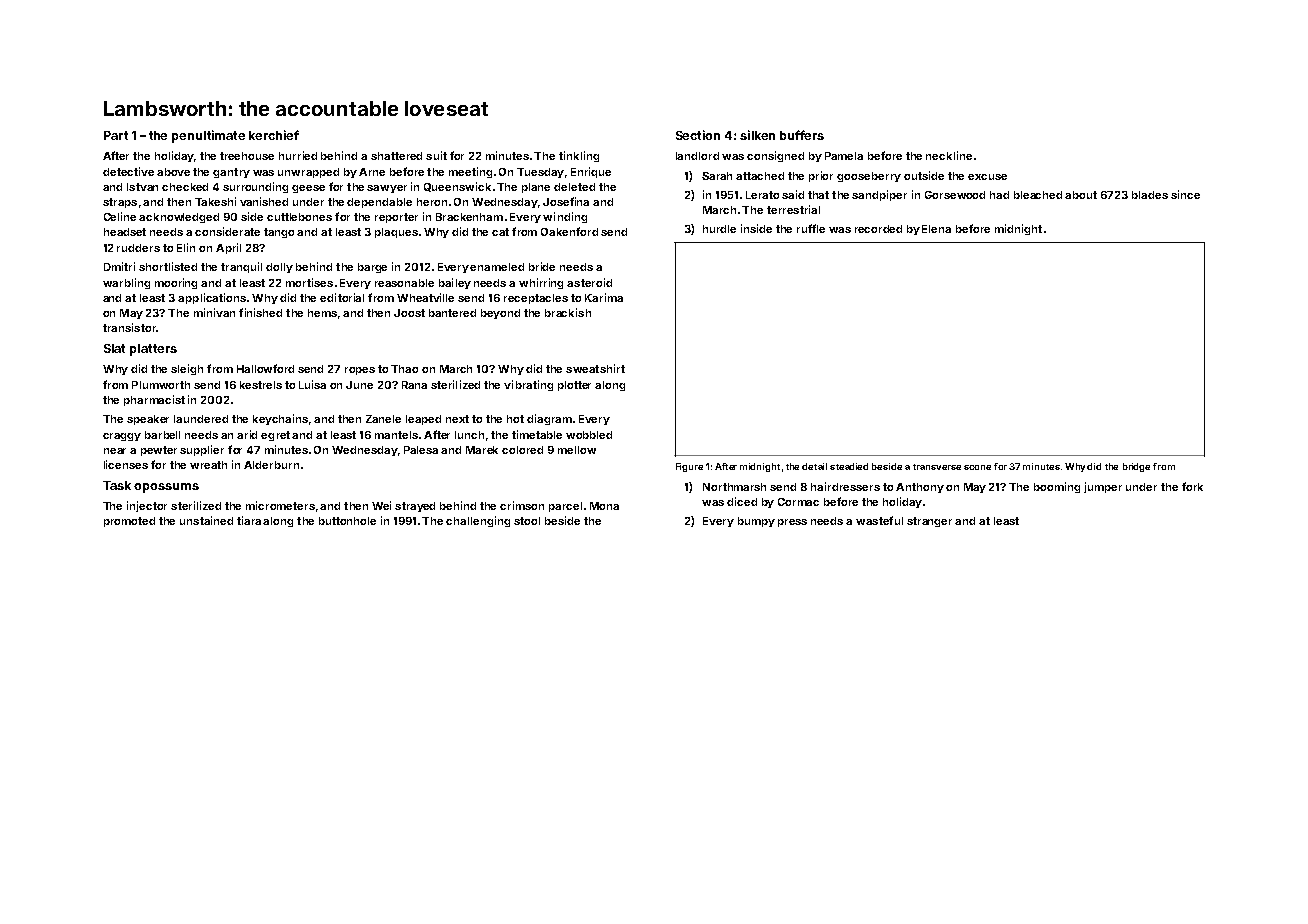 Image resolution: width=1308 pixels, height=924 pixels. What do you see at coordinates (527, 521) in the page?
I see `stool` at bounding box center [527, 521].
